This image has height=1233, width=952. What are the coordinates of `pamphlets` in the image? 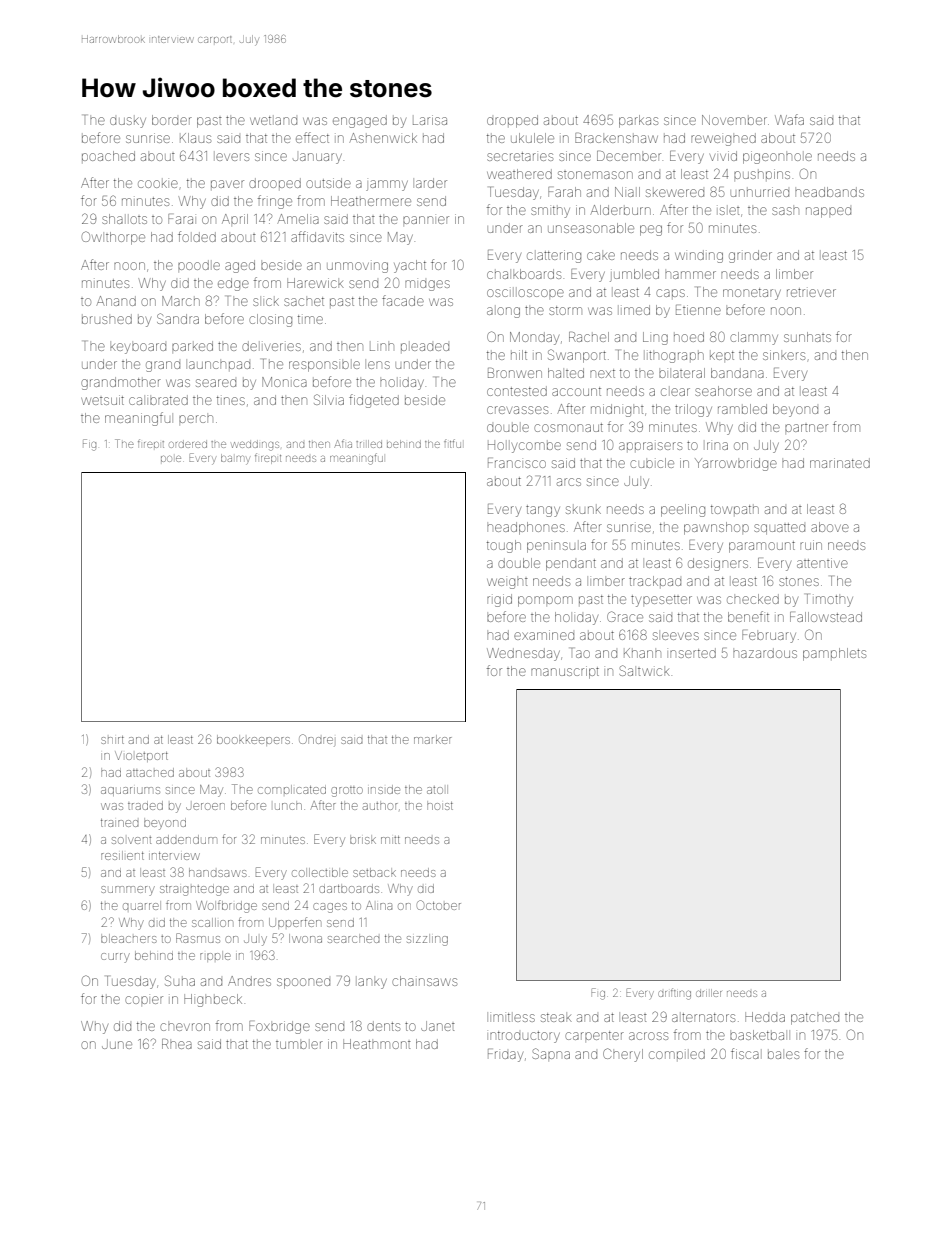 It's located at (834, 654).
